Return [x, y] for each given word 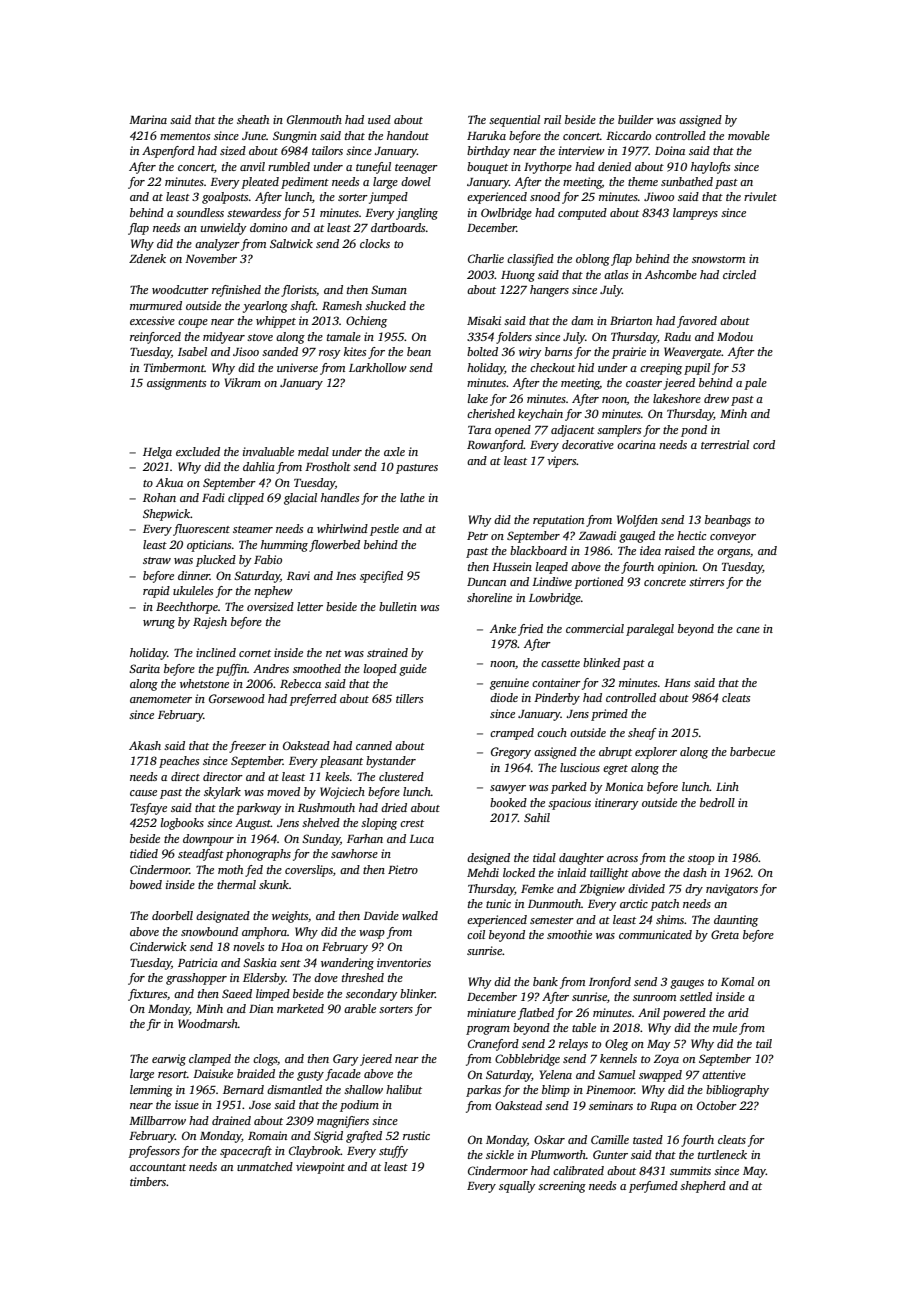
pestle [384, 530]
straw [157, 560]
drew [716, 398]
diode [504, 697]
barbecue [752, 751]
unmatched [265, 1166]
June [254, 136]
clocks [375, 243]
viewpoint [320, 1168]
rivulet [760, 196]
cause [143, 793]
